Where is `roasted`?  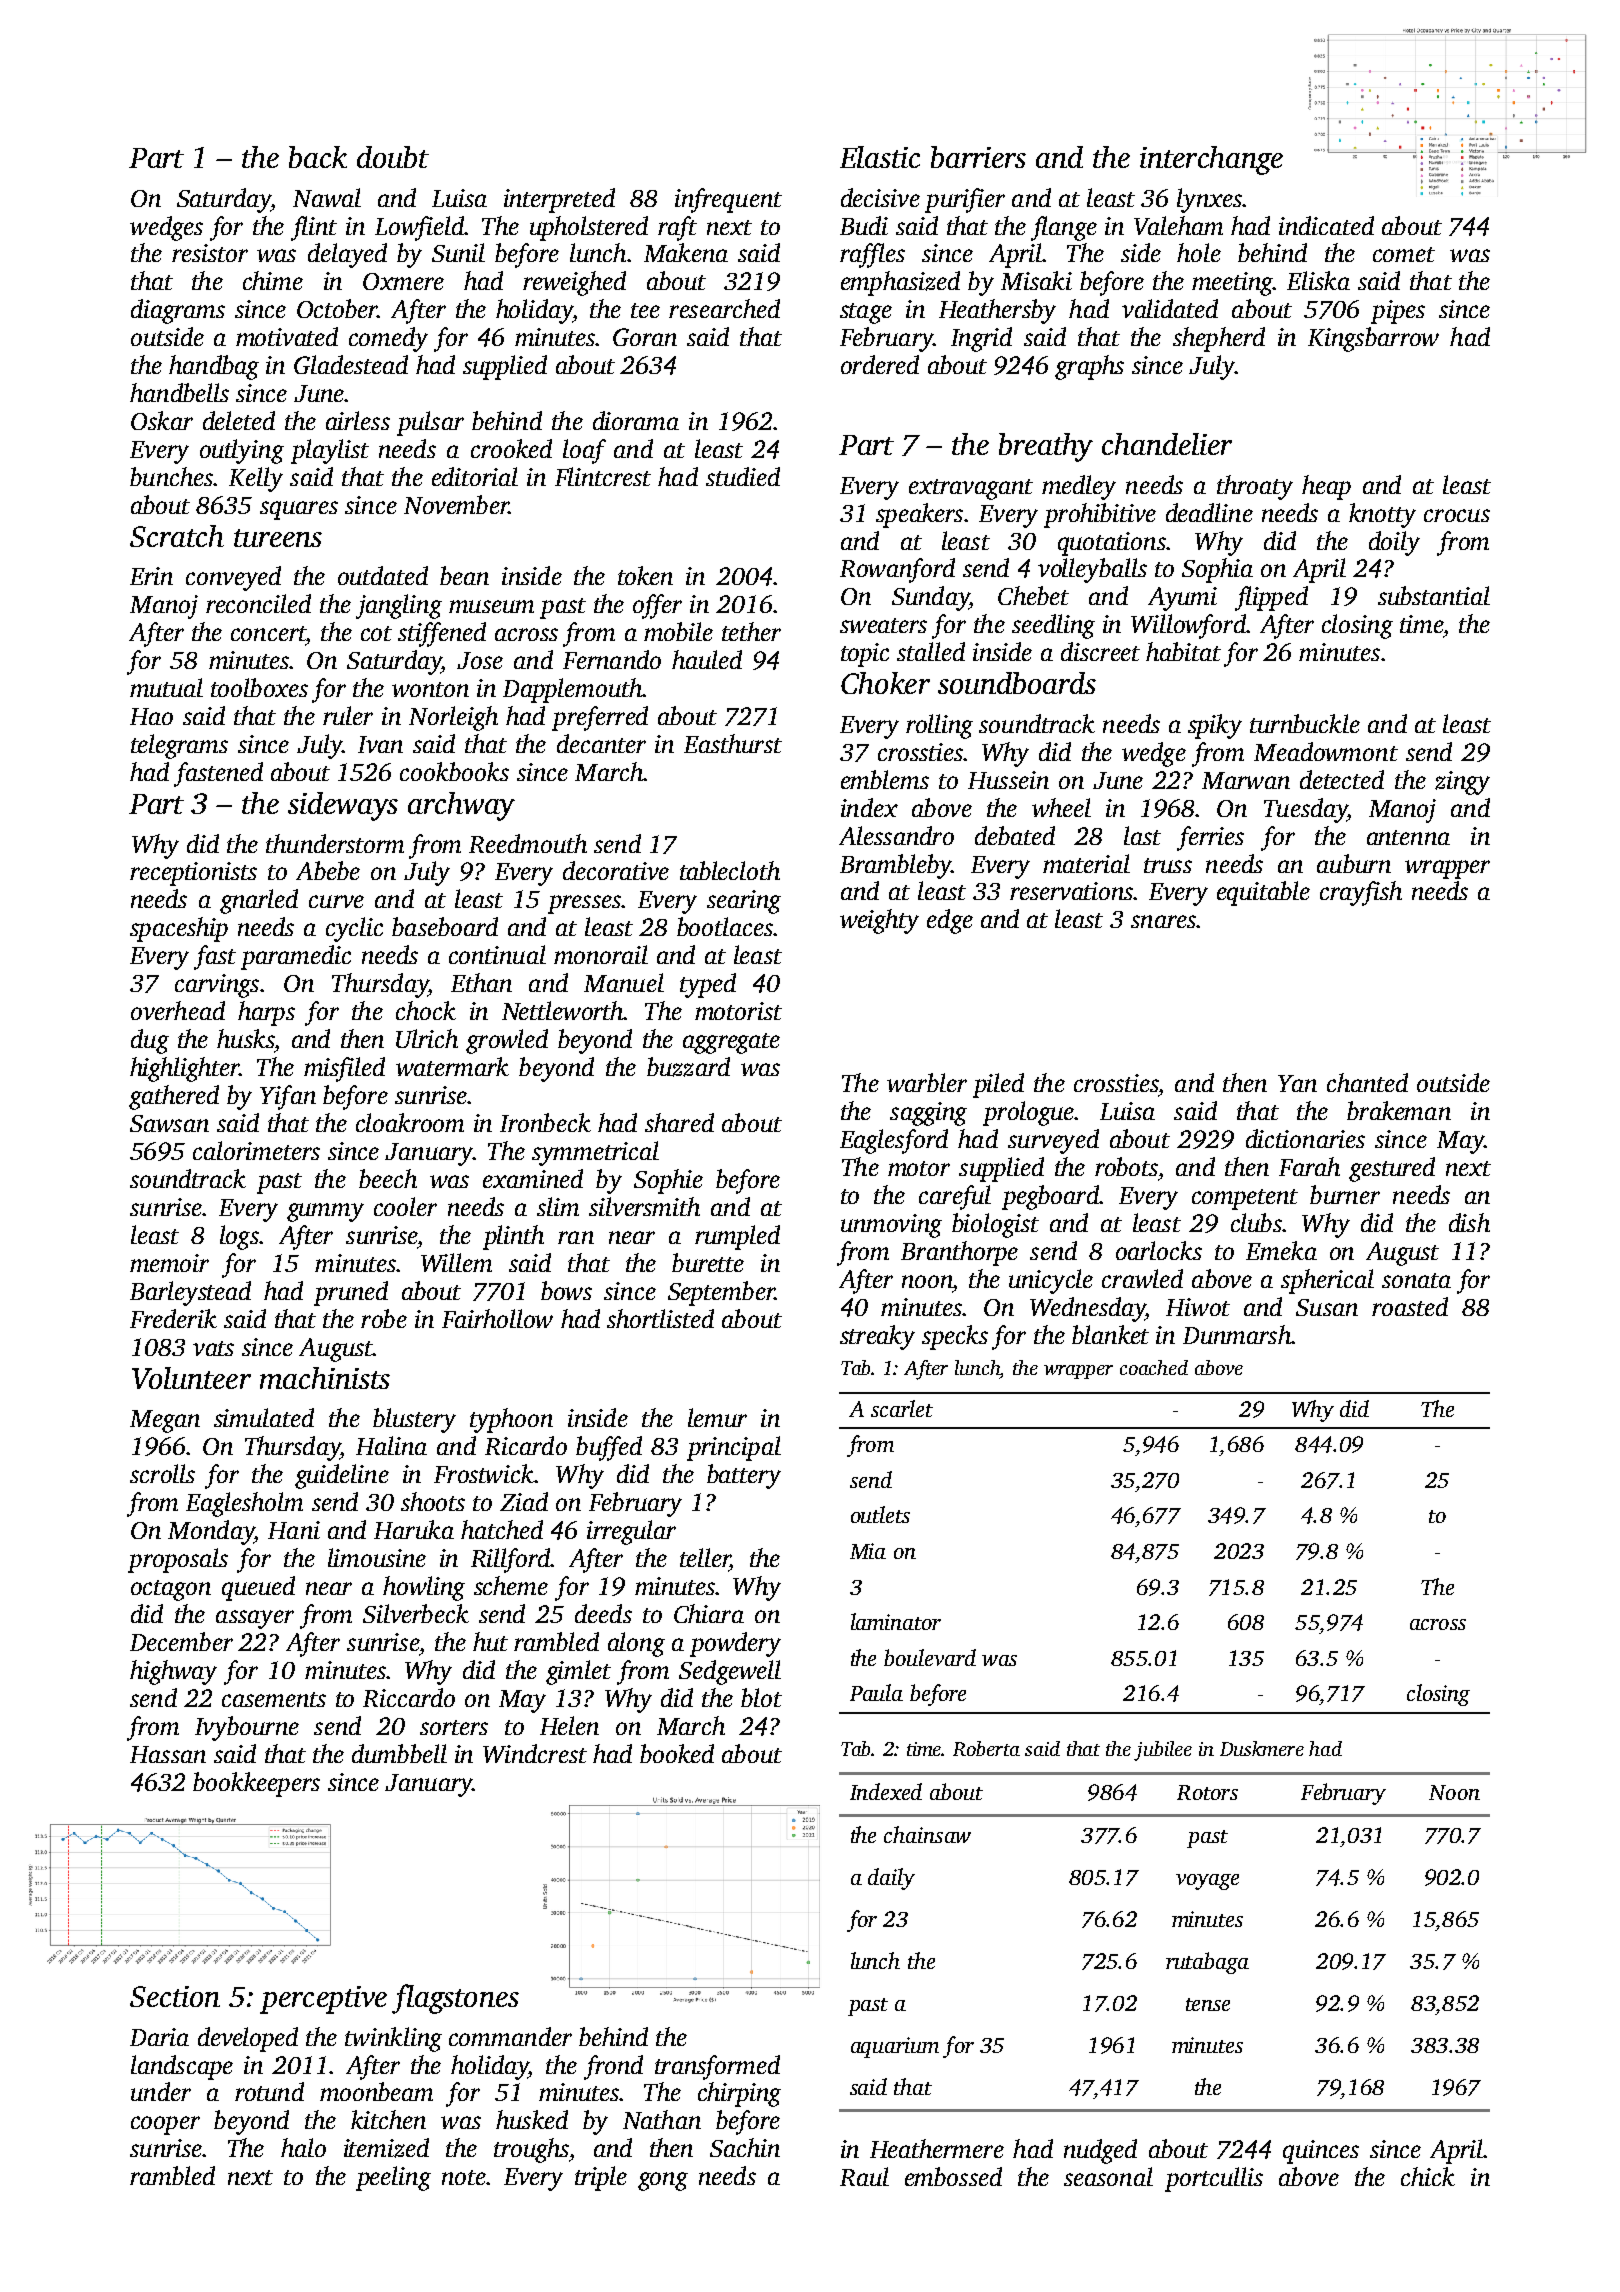
roasted is located at coordinates (1410, 1306).
